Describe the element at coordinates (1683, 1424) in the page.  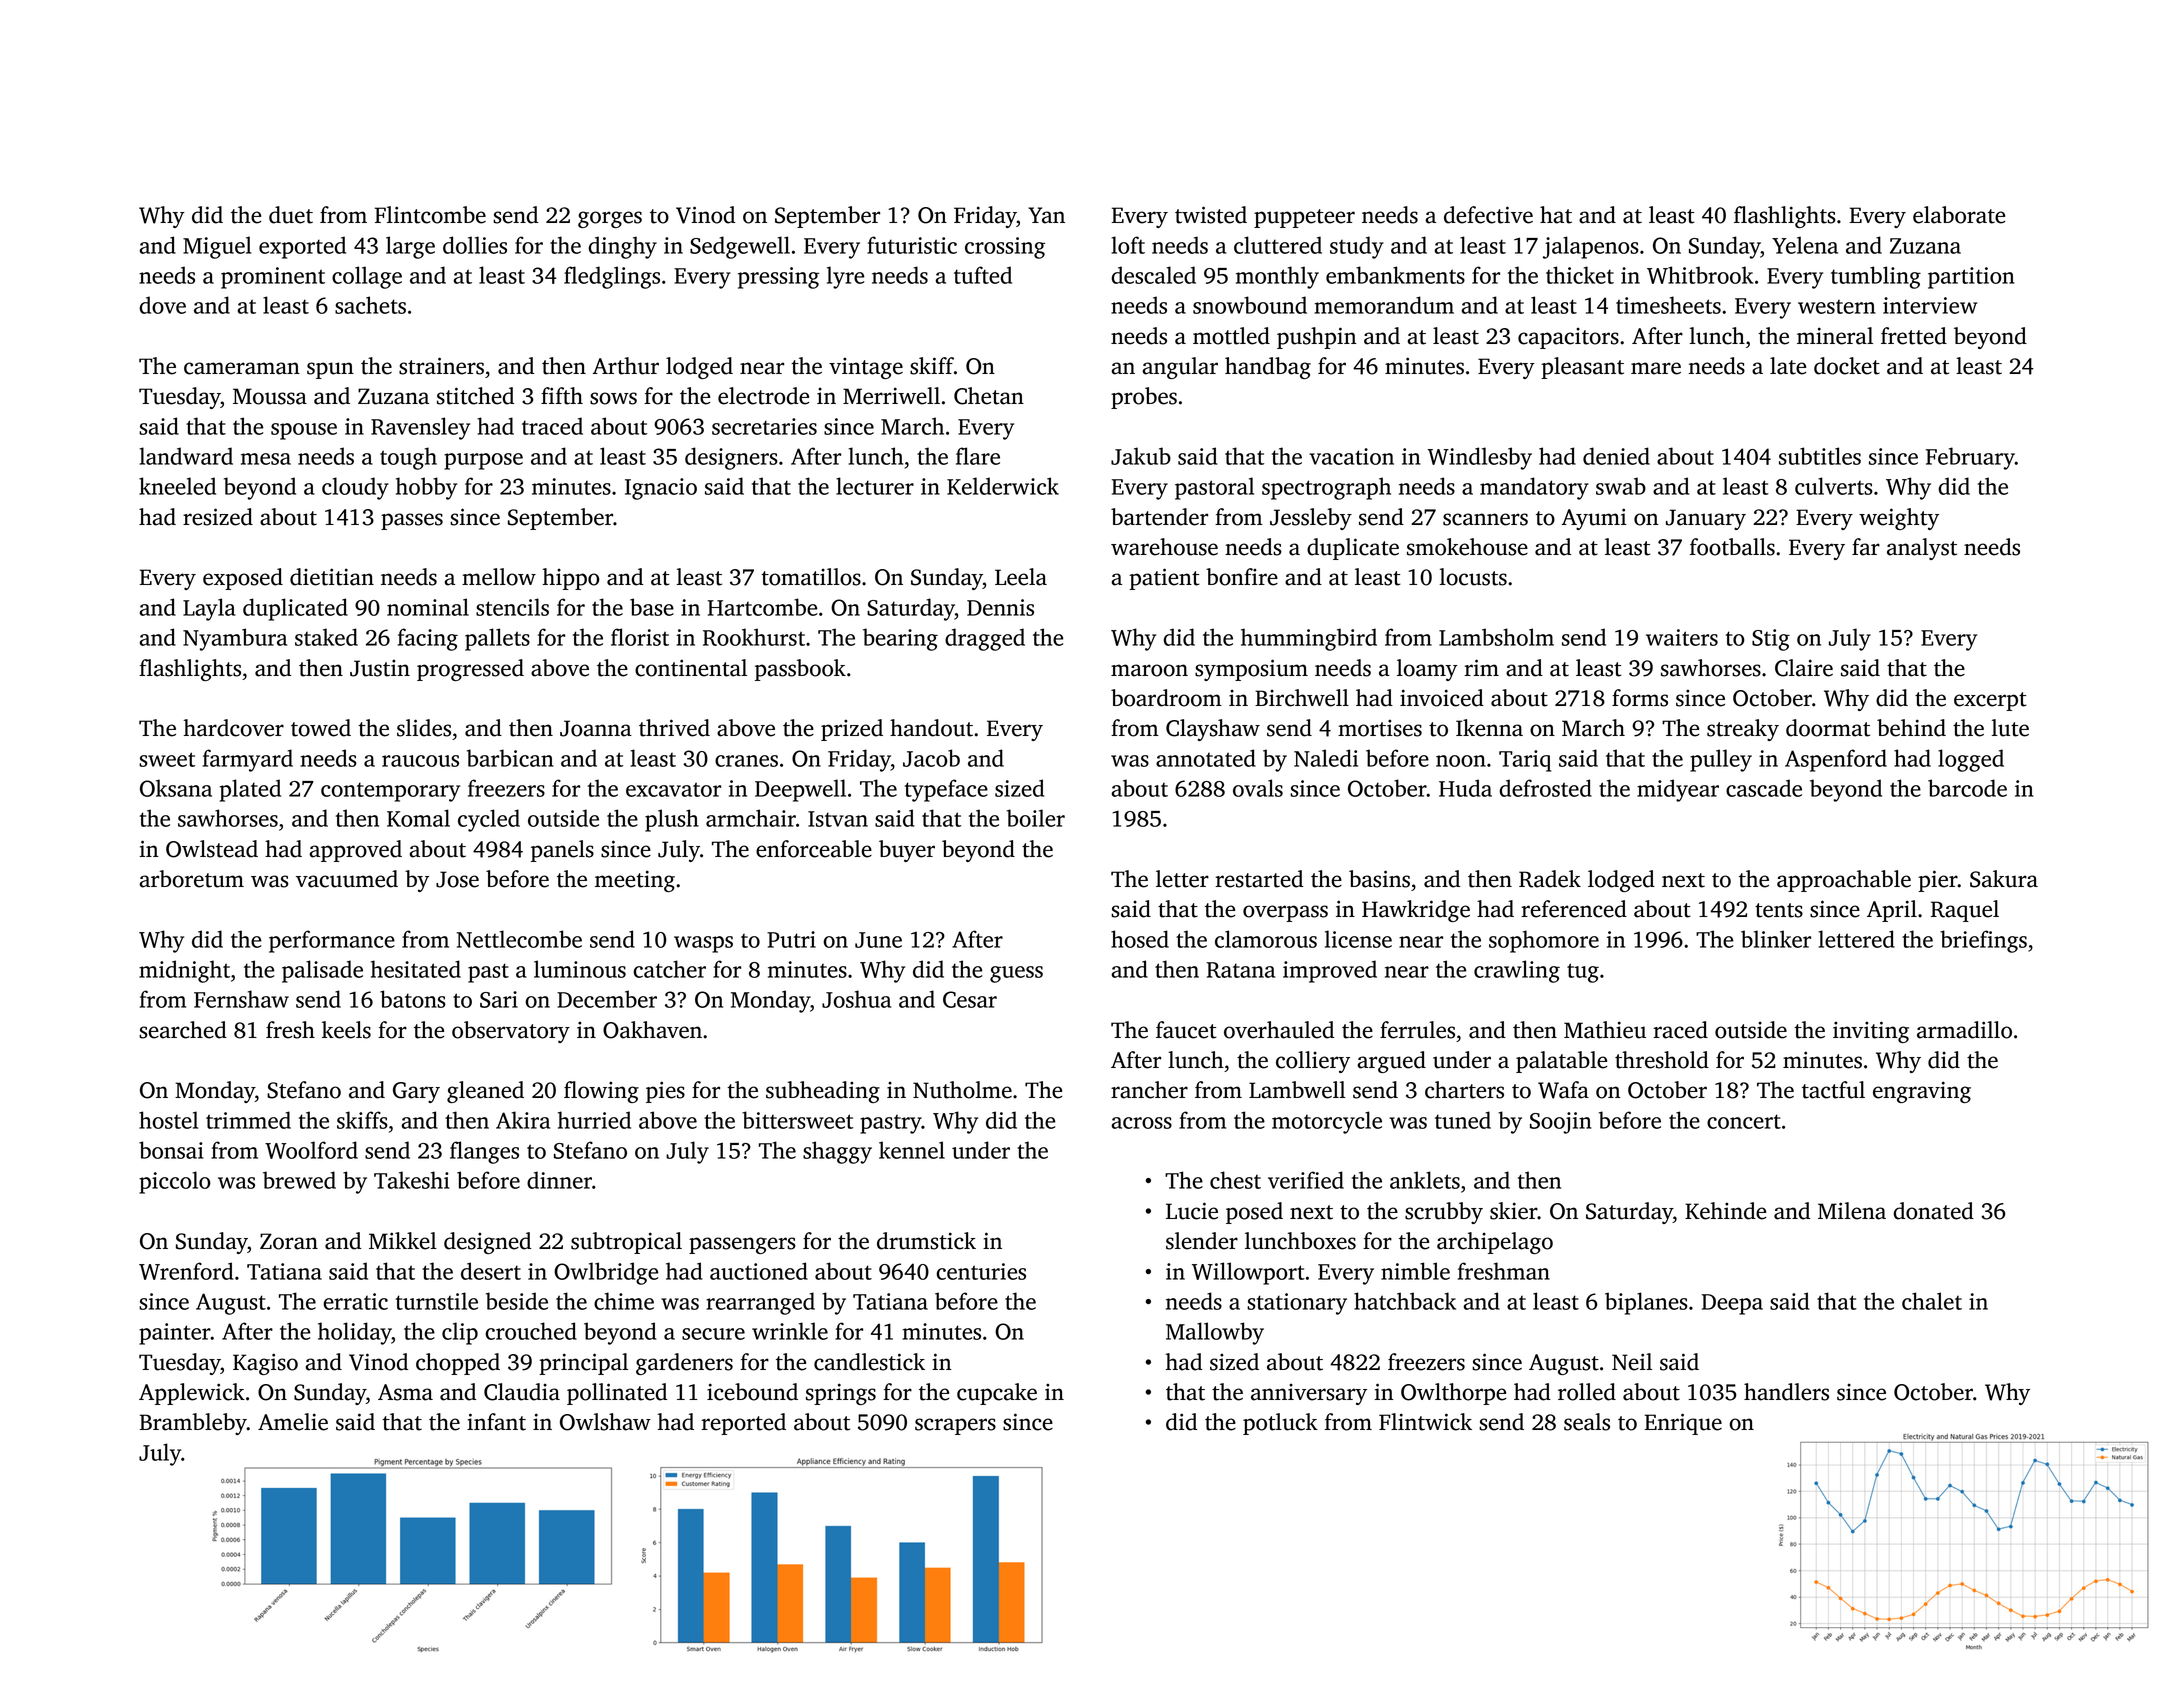
I see `Enrique` at that location.
